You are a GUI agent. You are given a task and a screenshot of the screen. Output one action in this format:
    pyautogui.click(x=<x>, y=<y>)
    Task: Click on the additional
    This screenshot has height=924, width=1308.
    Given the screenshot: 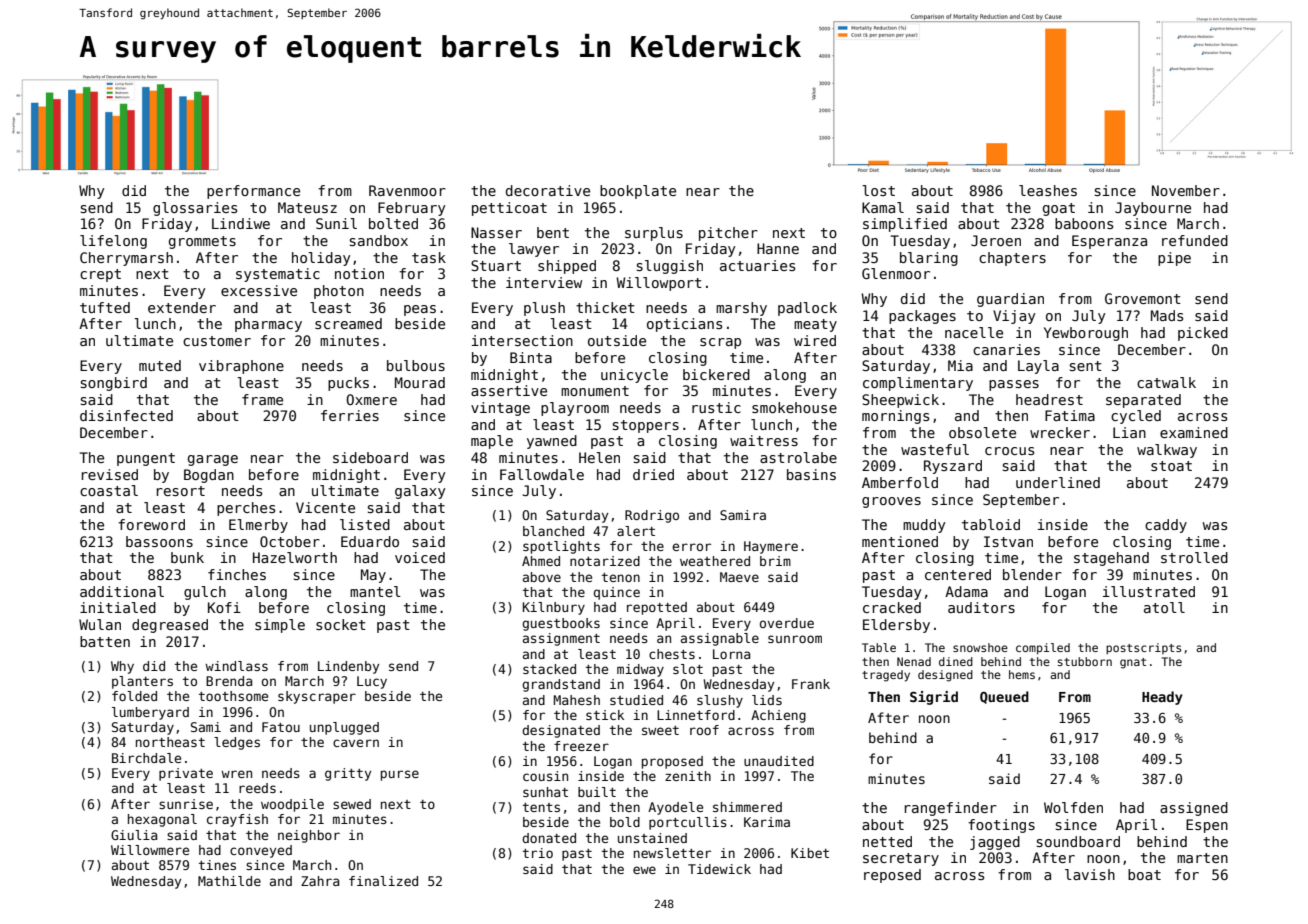 What is the action you would take?
    pyautogui.click(x=122, y=591)
